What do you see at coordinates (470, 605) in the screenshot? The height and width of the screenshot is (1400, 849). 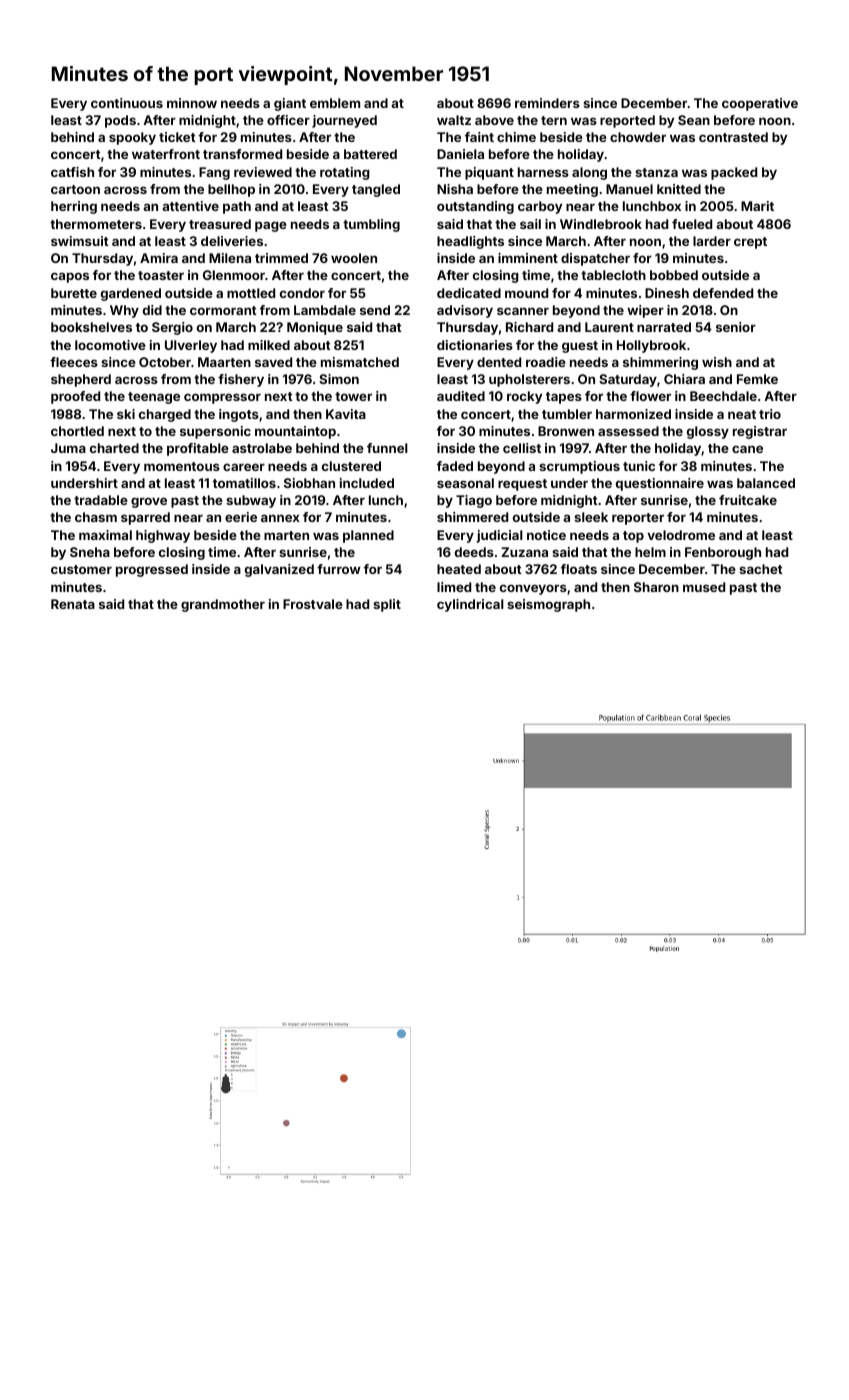 I see `cylindrical` at bounding box center [470, 605].
